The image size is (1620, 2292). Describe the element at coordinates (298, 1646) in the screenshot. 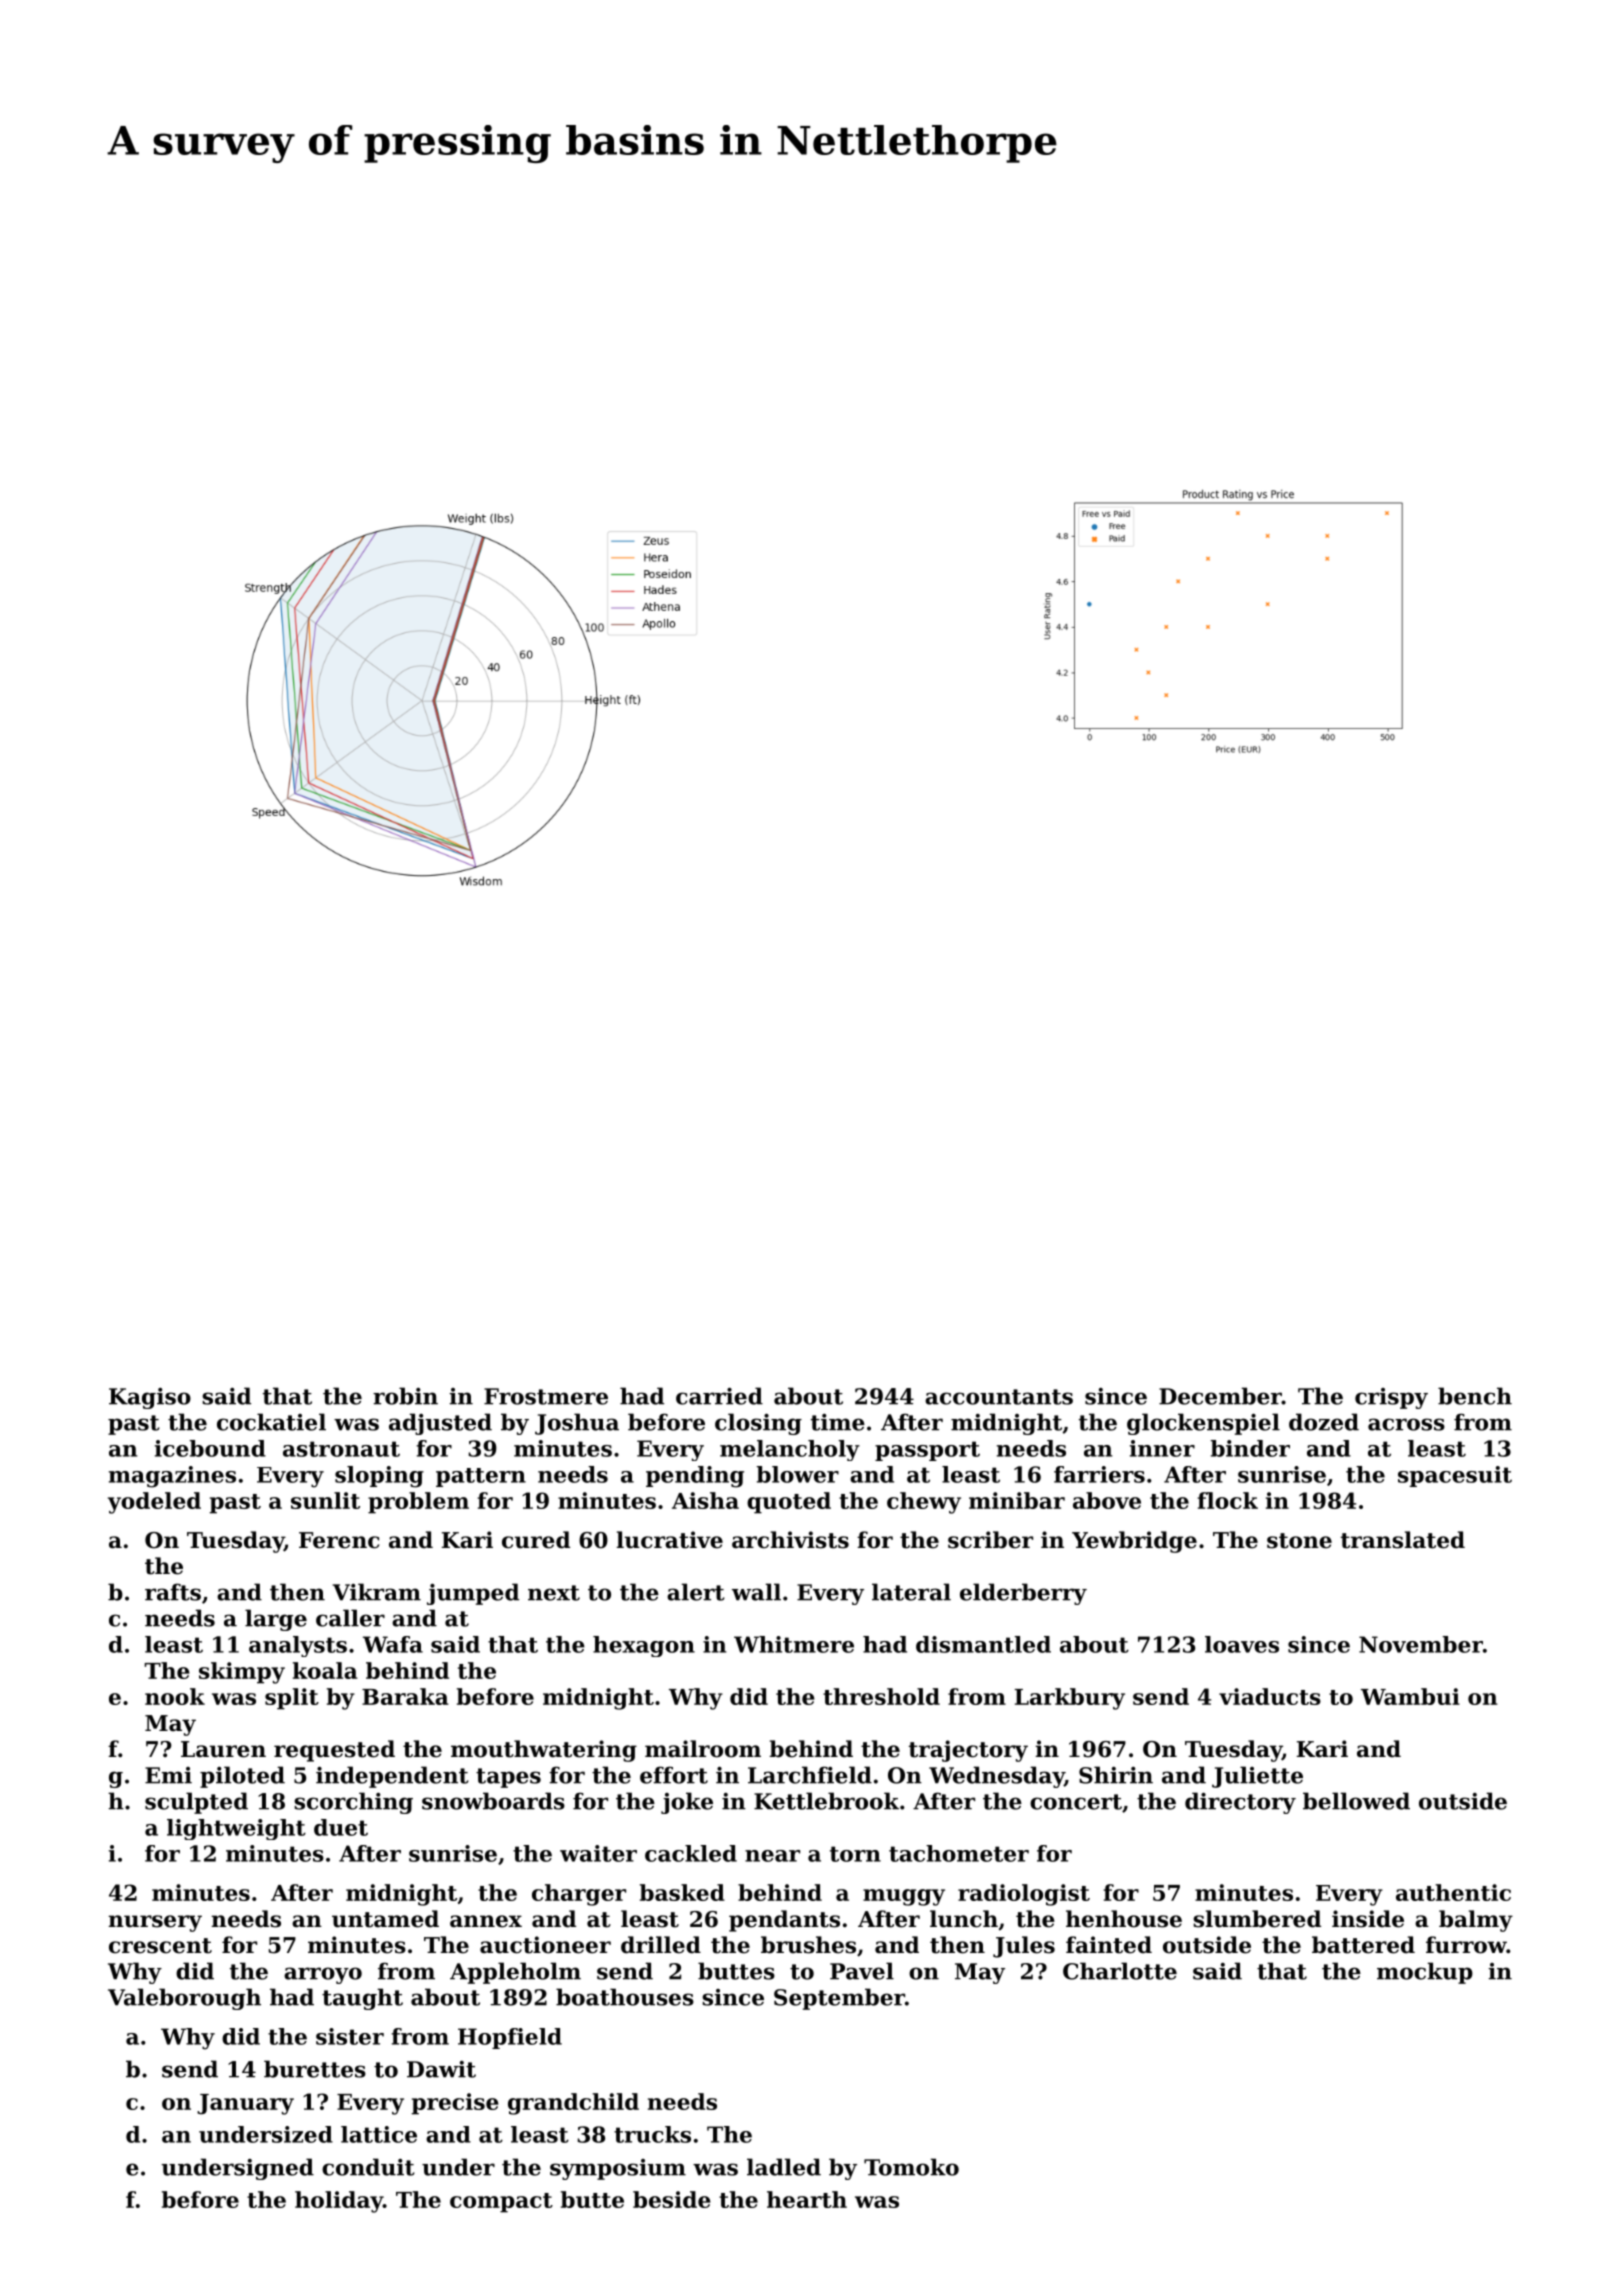

I see `analysts` at that location.
